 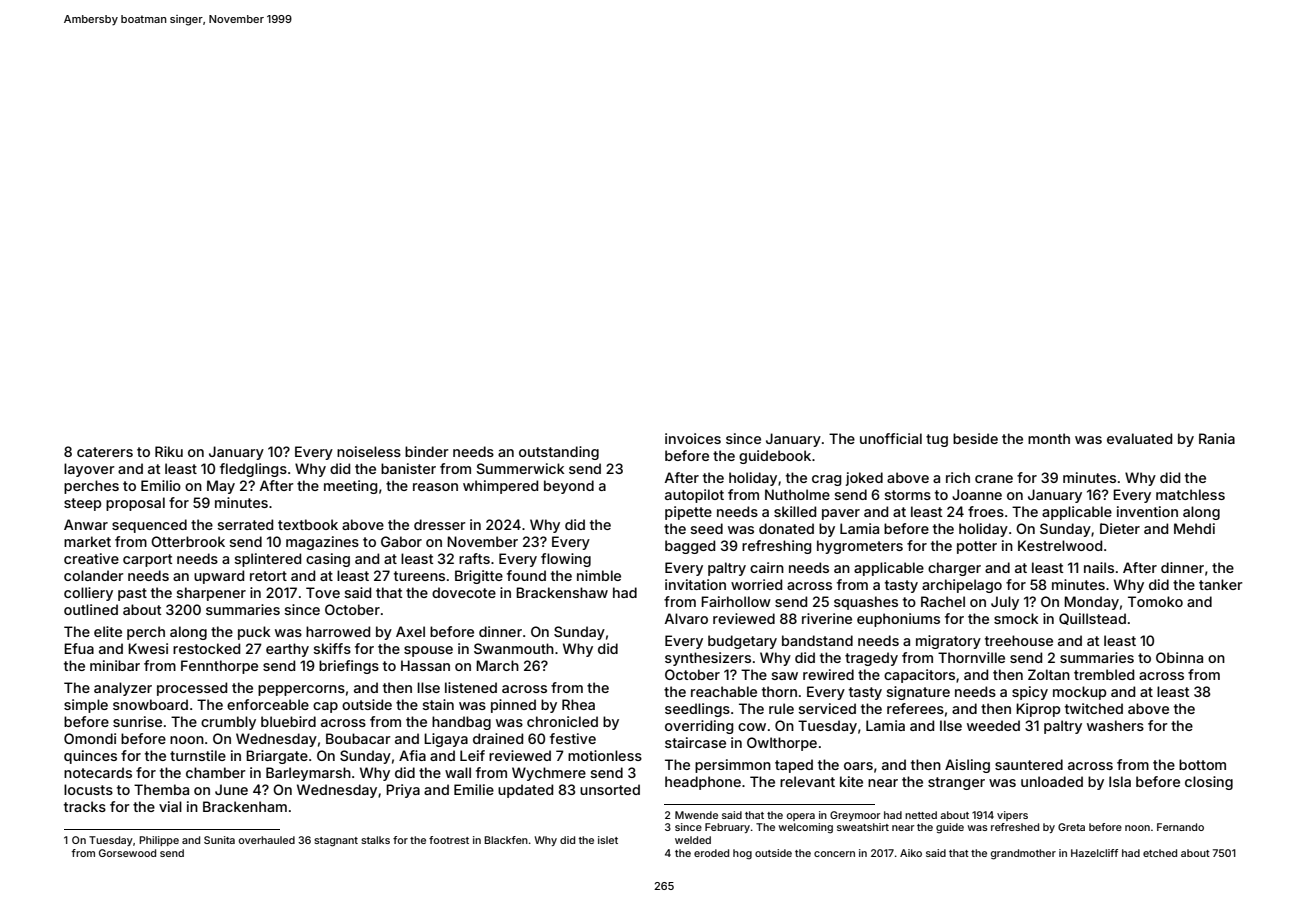 What do you see at coordinates (1194, 528) in the document?
I see `Mehdi` at bounding box center [1194, 528].
